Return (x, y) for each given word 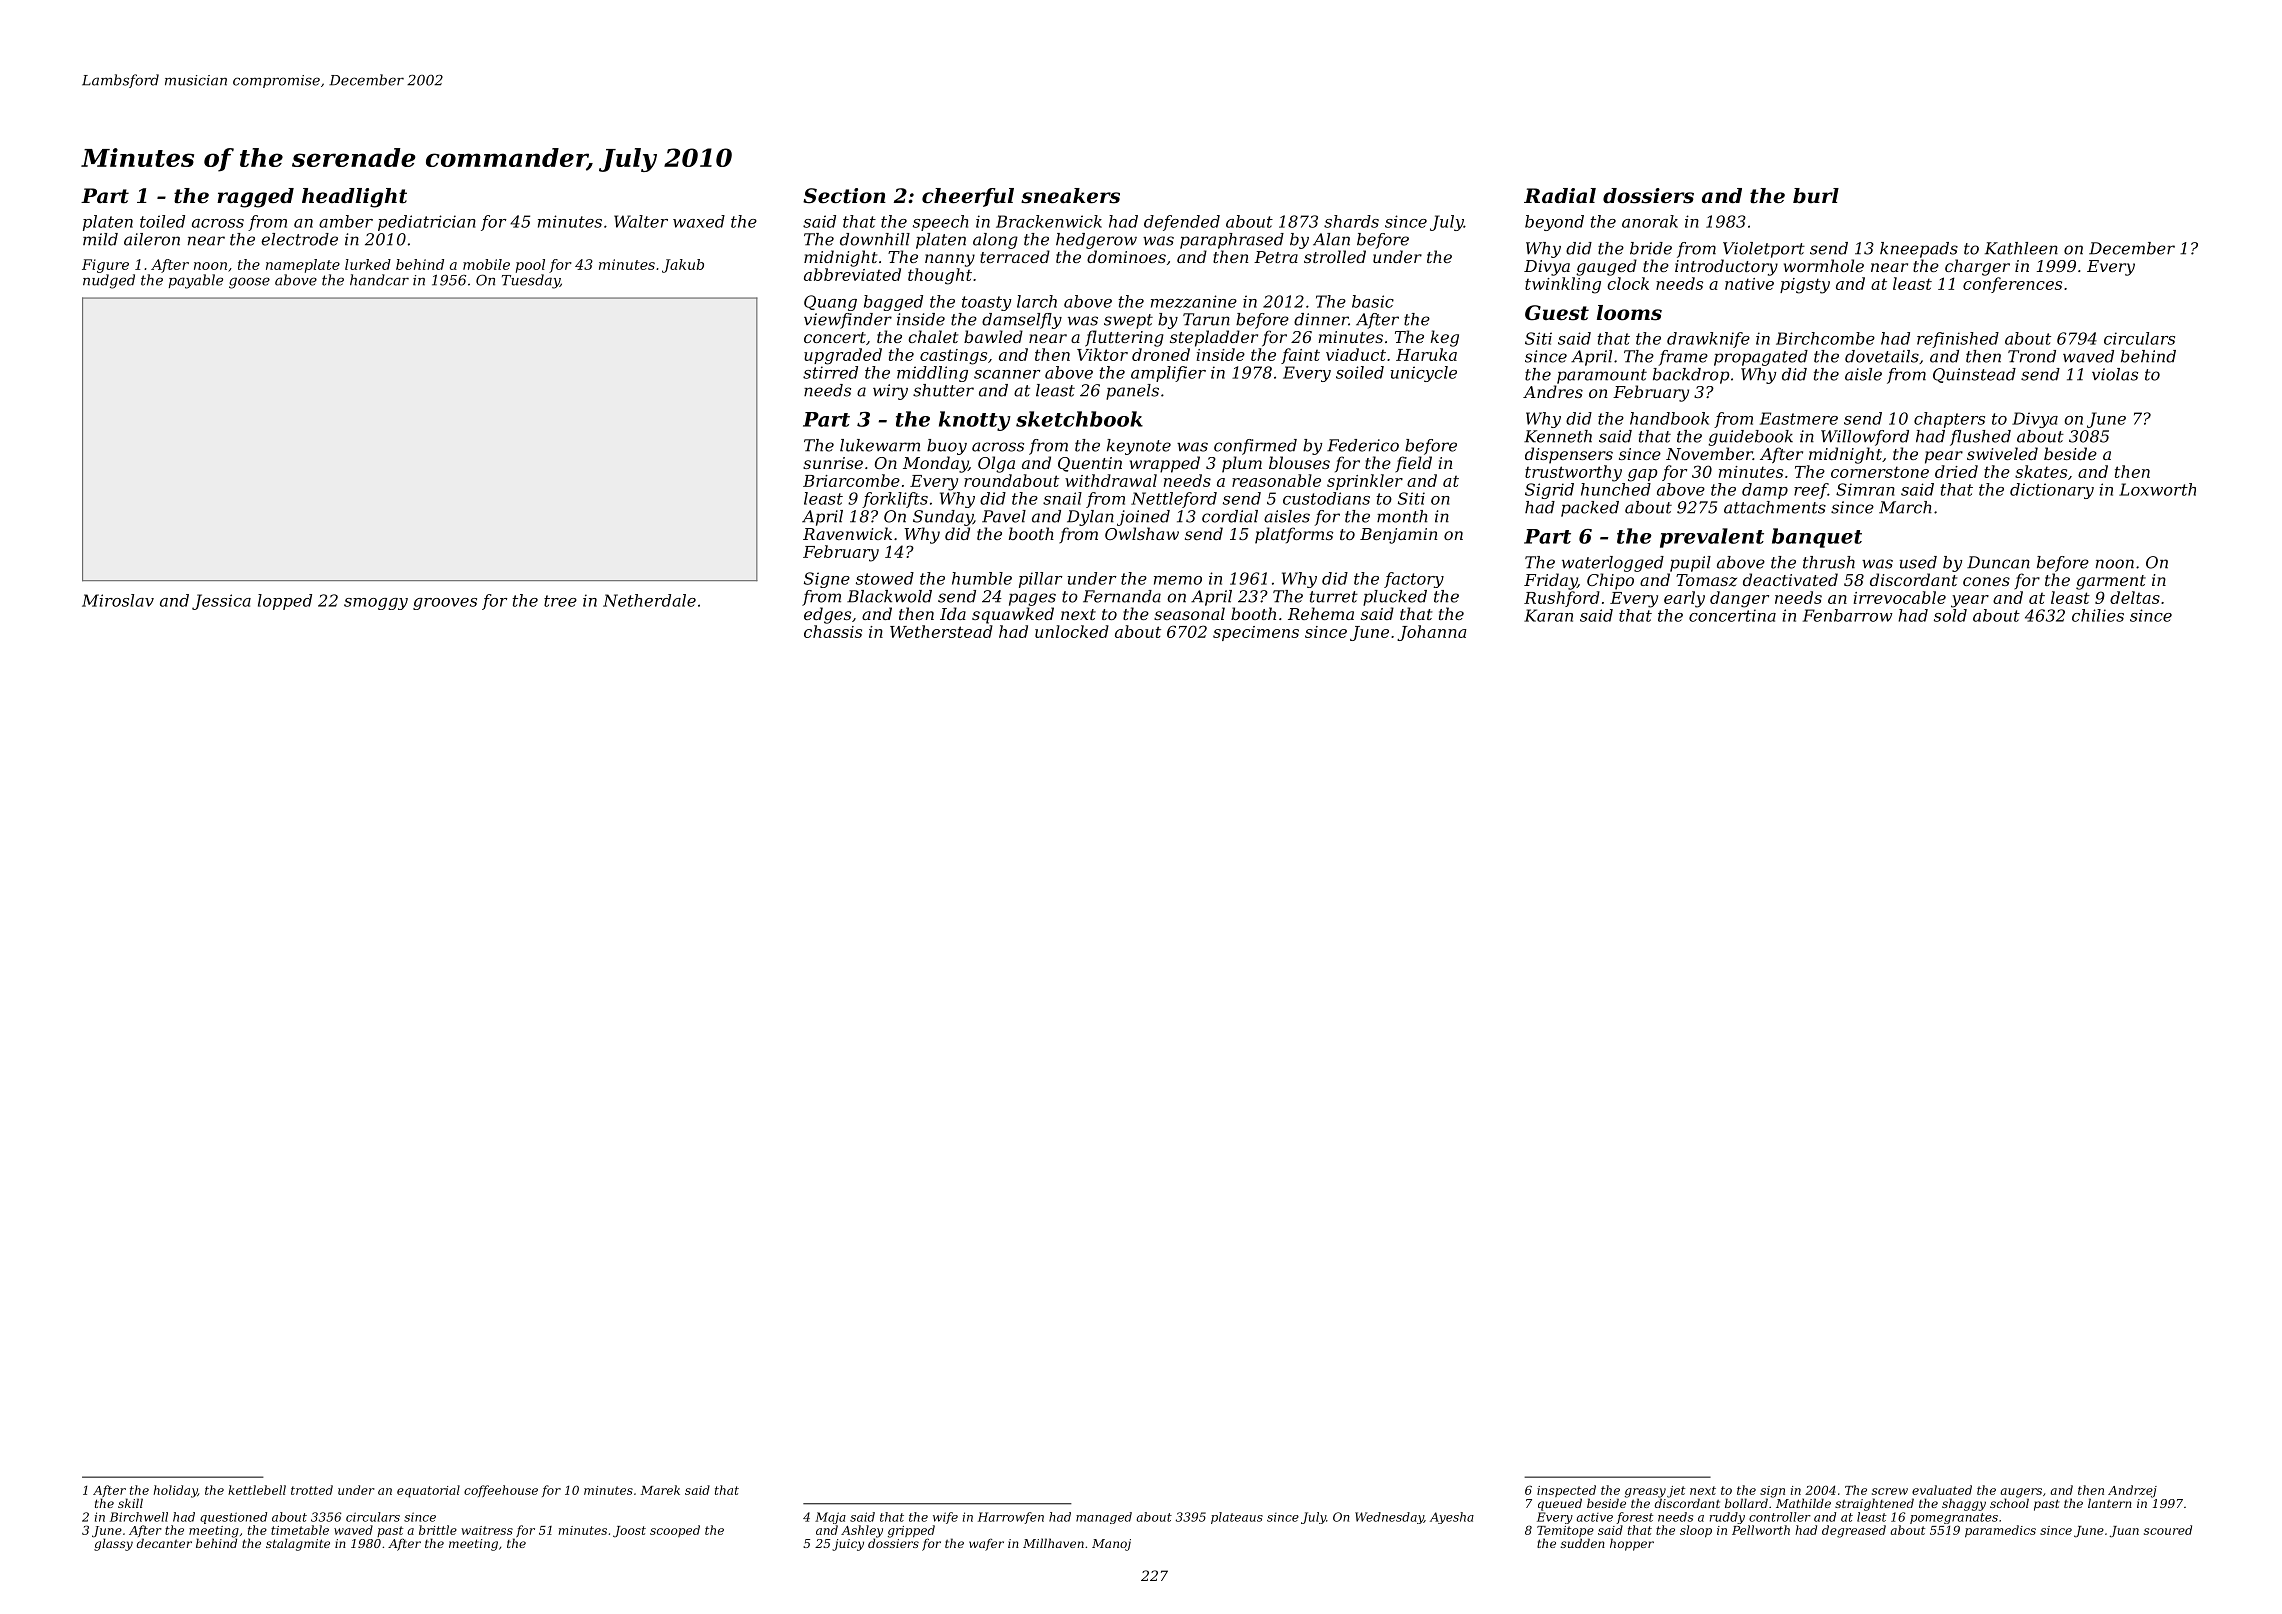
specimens (1256, 633)
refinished (1958, 340)
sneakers (1070, 196)
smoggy (376, 604)
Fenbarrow (1848, 615)
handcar (379, 280)
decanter (164, 1543)
